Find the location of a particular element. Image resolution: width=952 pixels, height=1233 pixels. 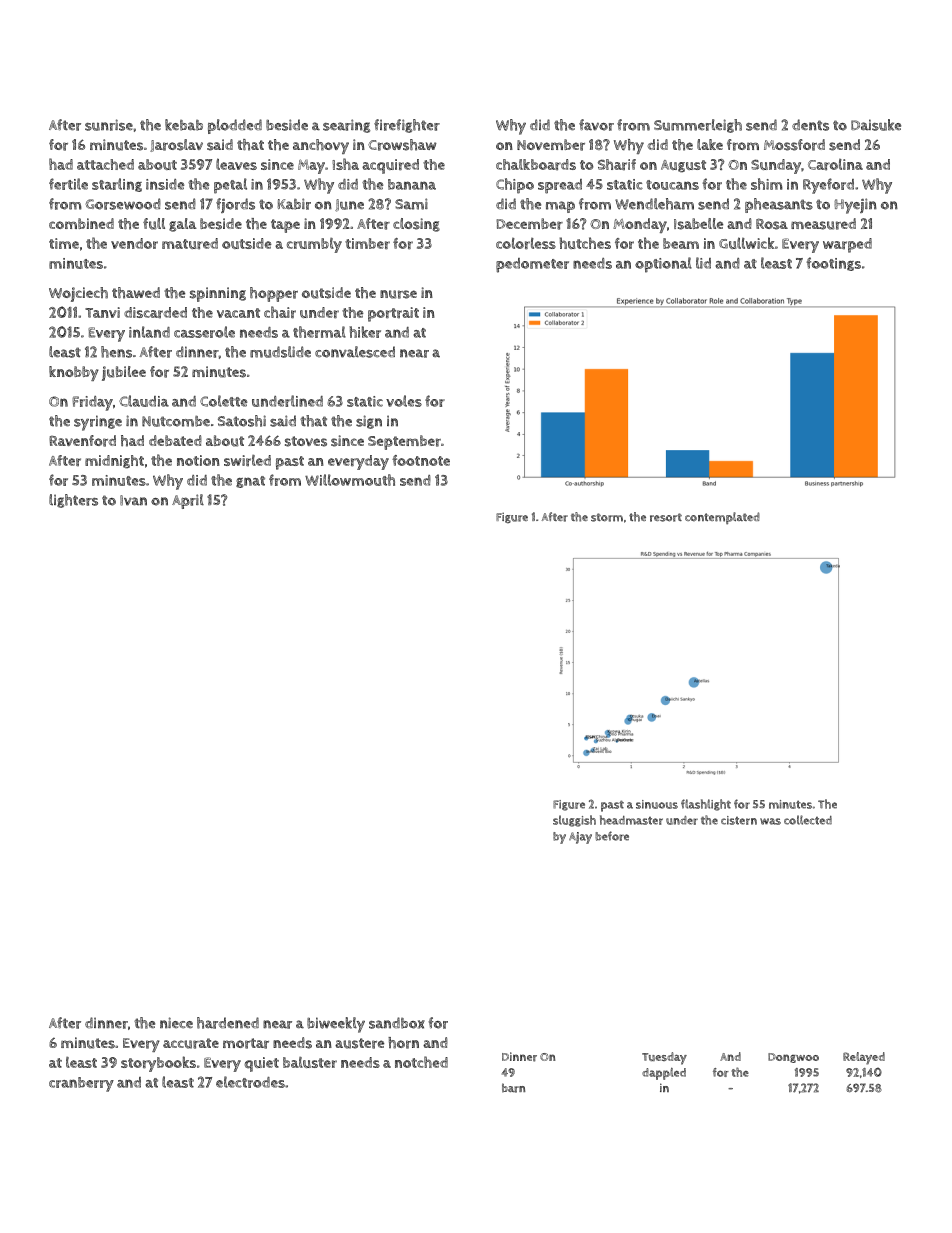

sinuous is located at coordinates (657, 804).
